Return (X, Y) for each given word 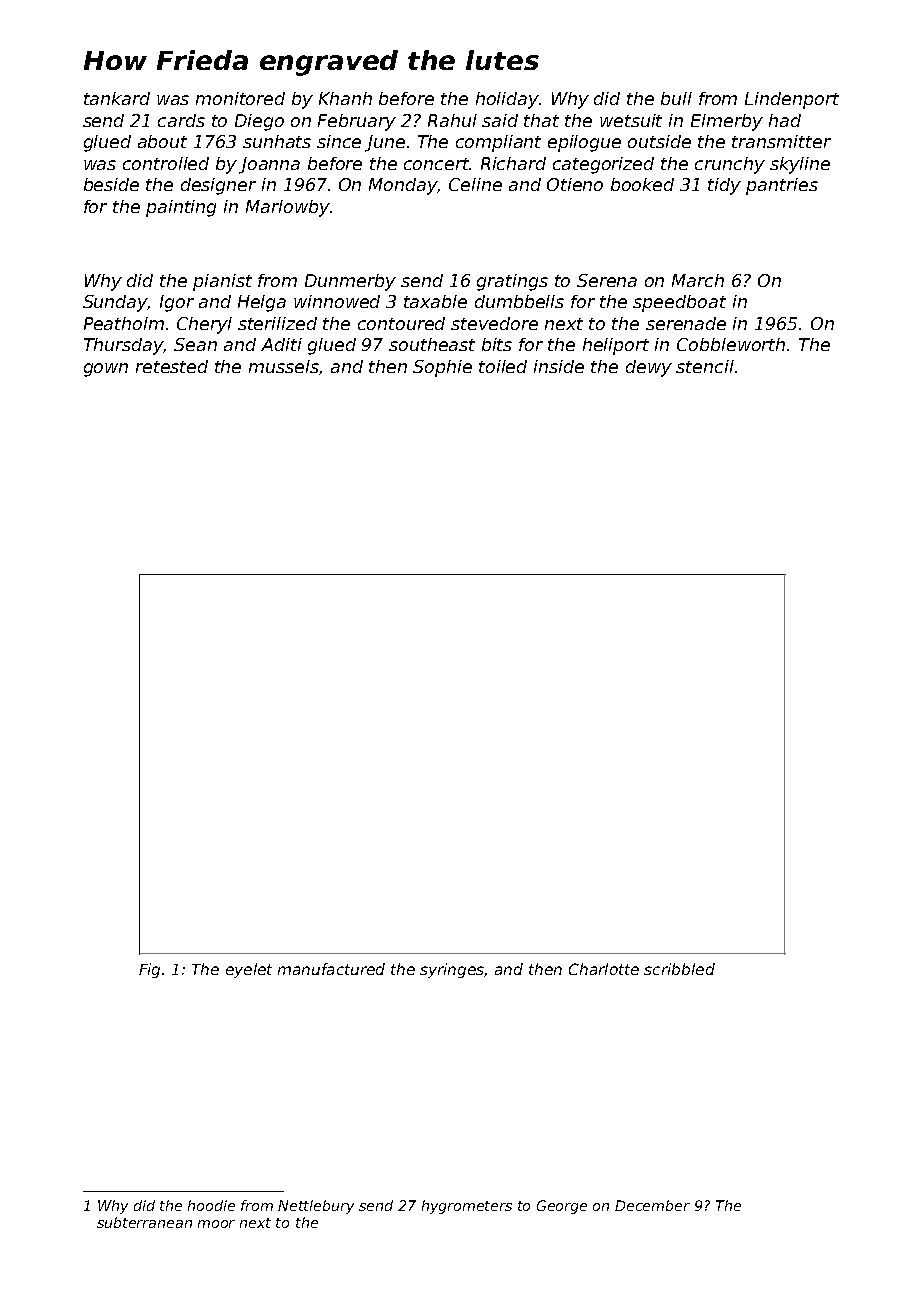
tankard (117, 98)
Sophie (442, 368)
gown (106, 370)
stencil (705, 366)
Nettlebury (316, 1207)
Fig (149, 970)
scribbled (679, 969)
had (785, 120)
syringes (452, 970)
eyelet (249, 970)
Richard (513, 163)
